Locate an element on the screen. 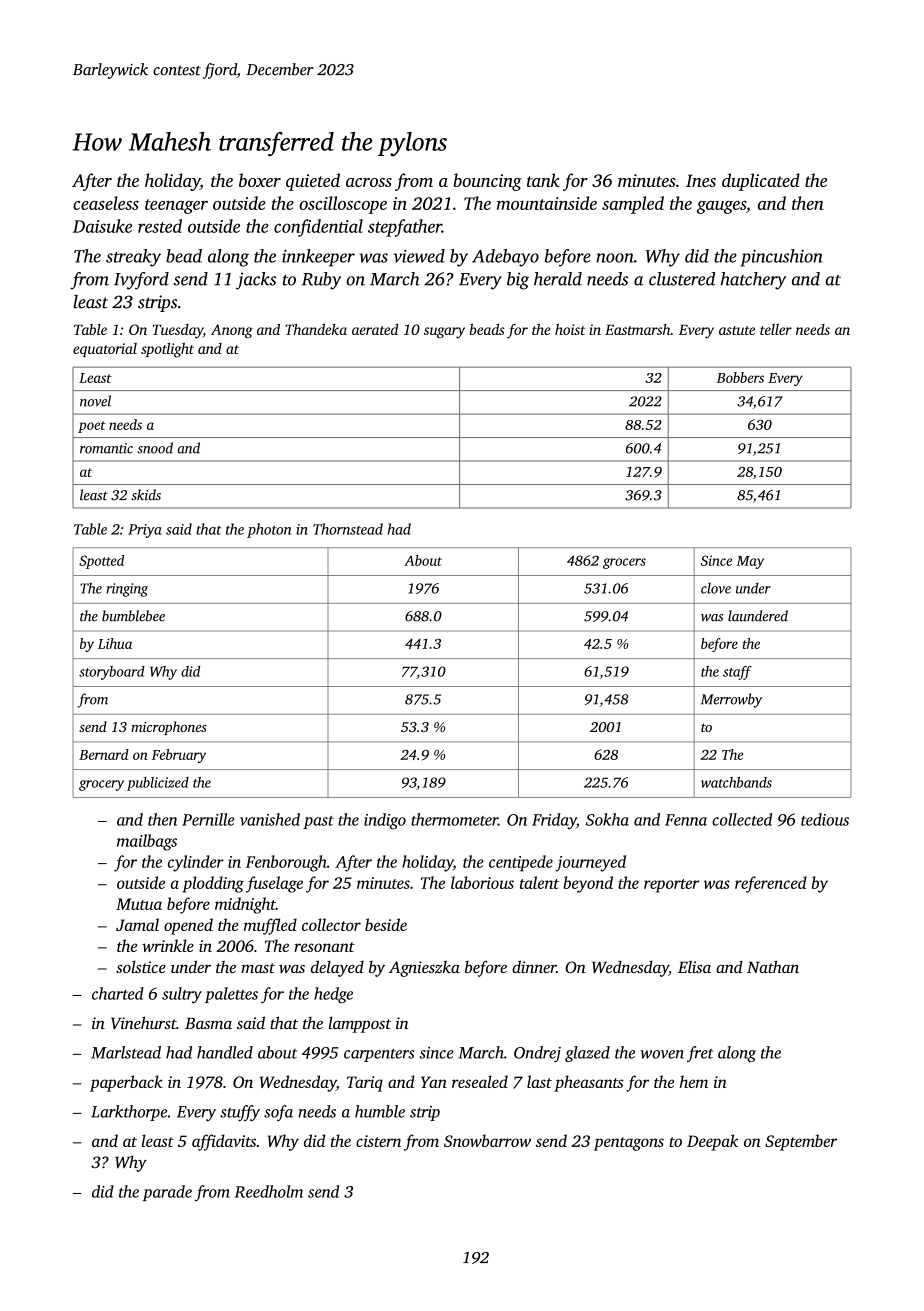 This screenshot has height=1311, width=924. opened is located at coordinates (188, 926).
